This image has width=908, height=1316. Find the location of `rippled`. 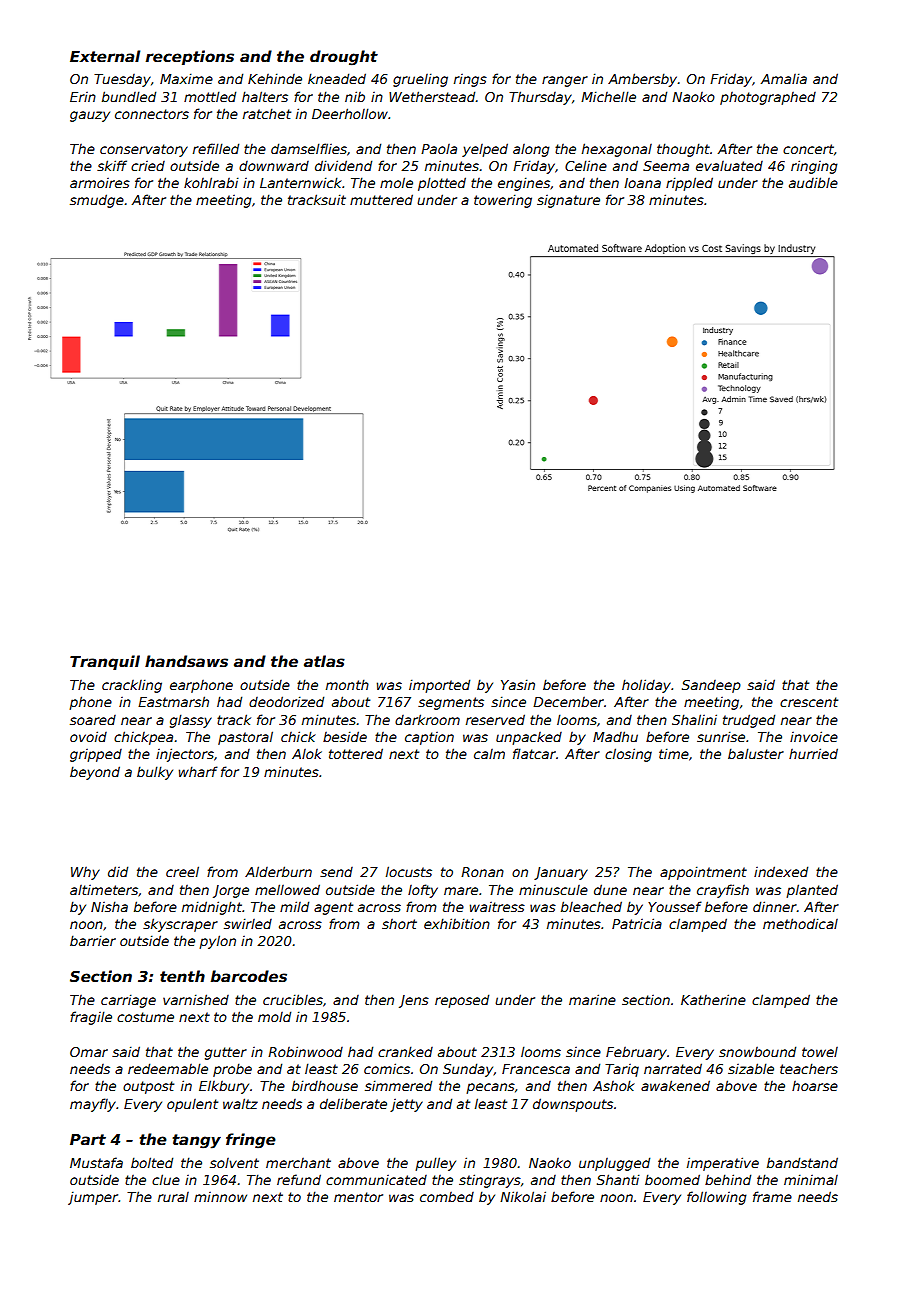

rippled is located at coordinates (689, 184).
